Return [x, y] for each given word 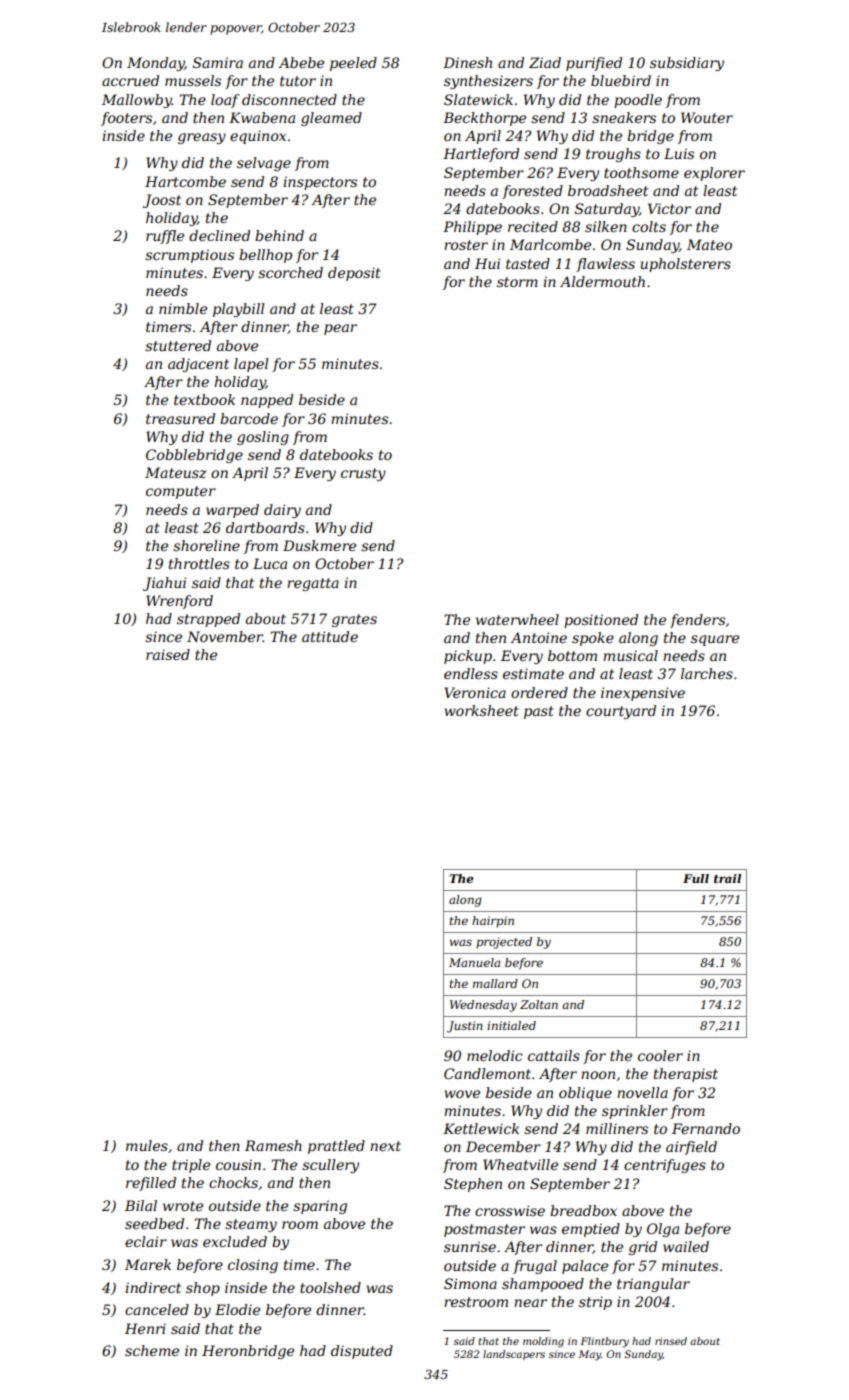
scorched [290, 272]
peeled [353, 64]
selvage [264, 164]
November [225, 636]
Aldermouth [602, 281]
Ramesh [273, 1145]
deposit [354, 274]
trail [727, 878]
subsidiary [687, 64]
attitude [330, 636]
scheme [152, 1350]
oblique [585, 1094]
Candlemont [487, 1073]
